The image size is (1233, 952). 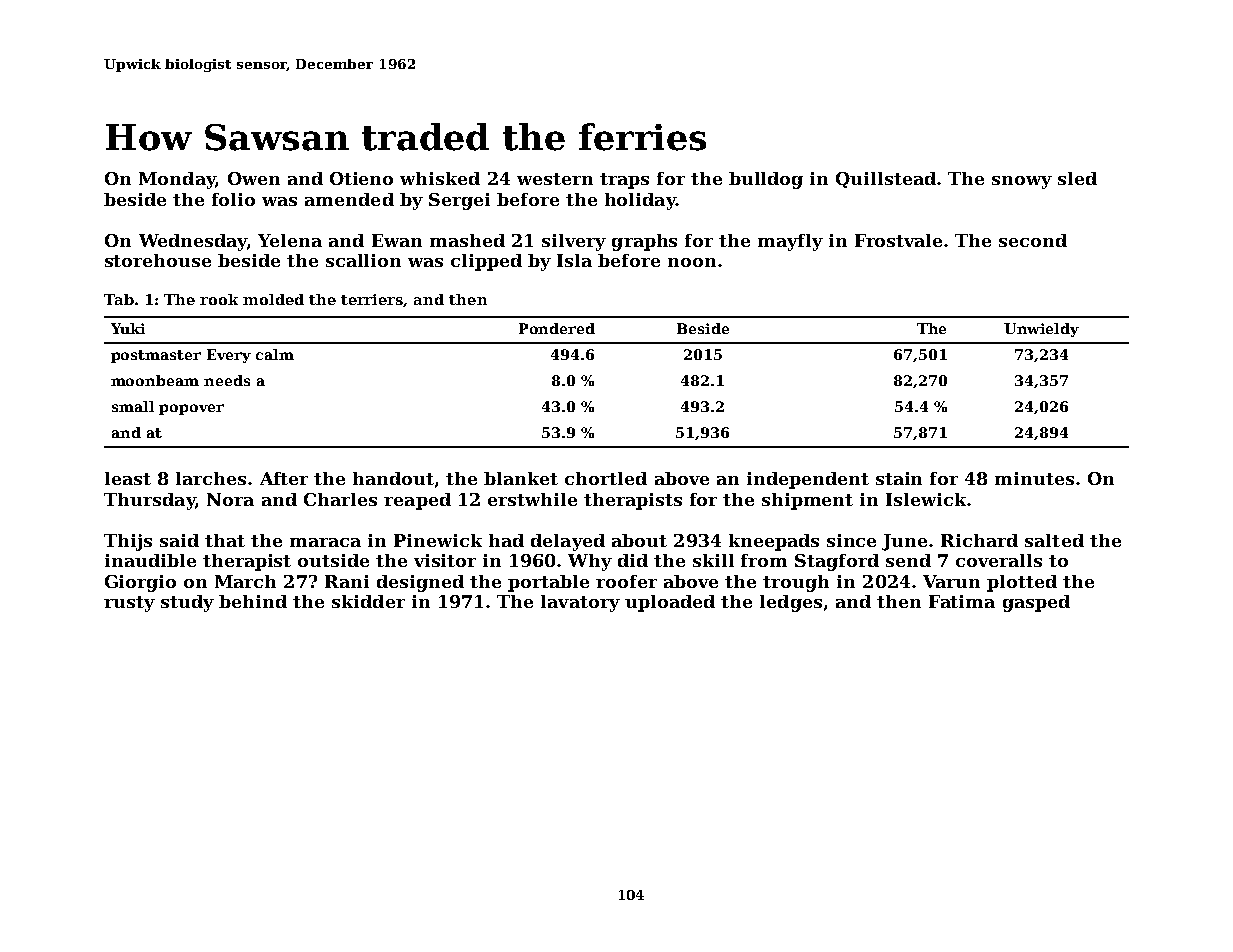 What do you see at coordinates (692, 262) in the page?
I see `noon` at bounding box center [692, 262].
